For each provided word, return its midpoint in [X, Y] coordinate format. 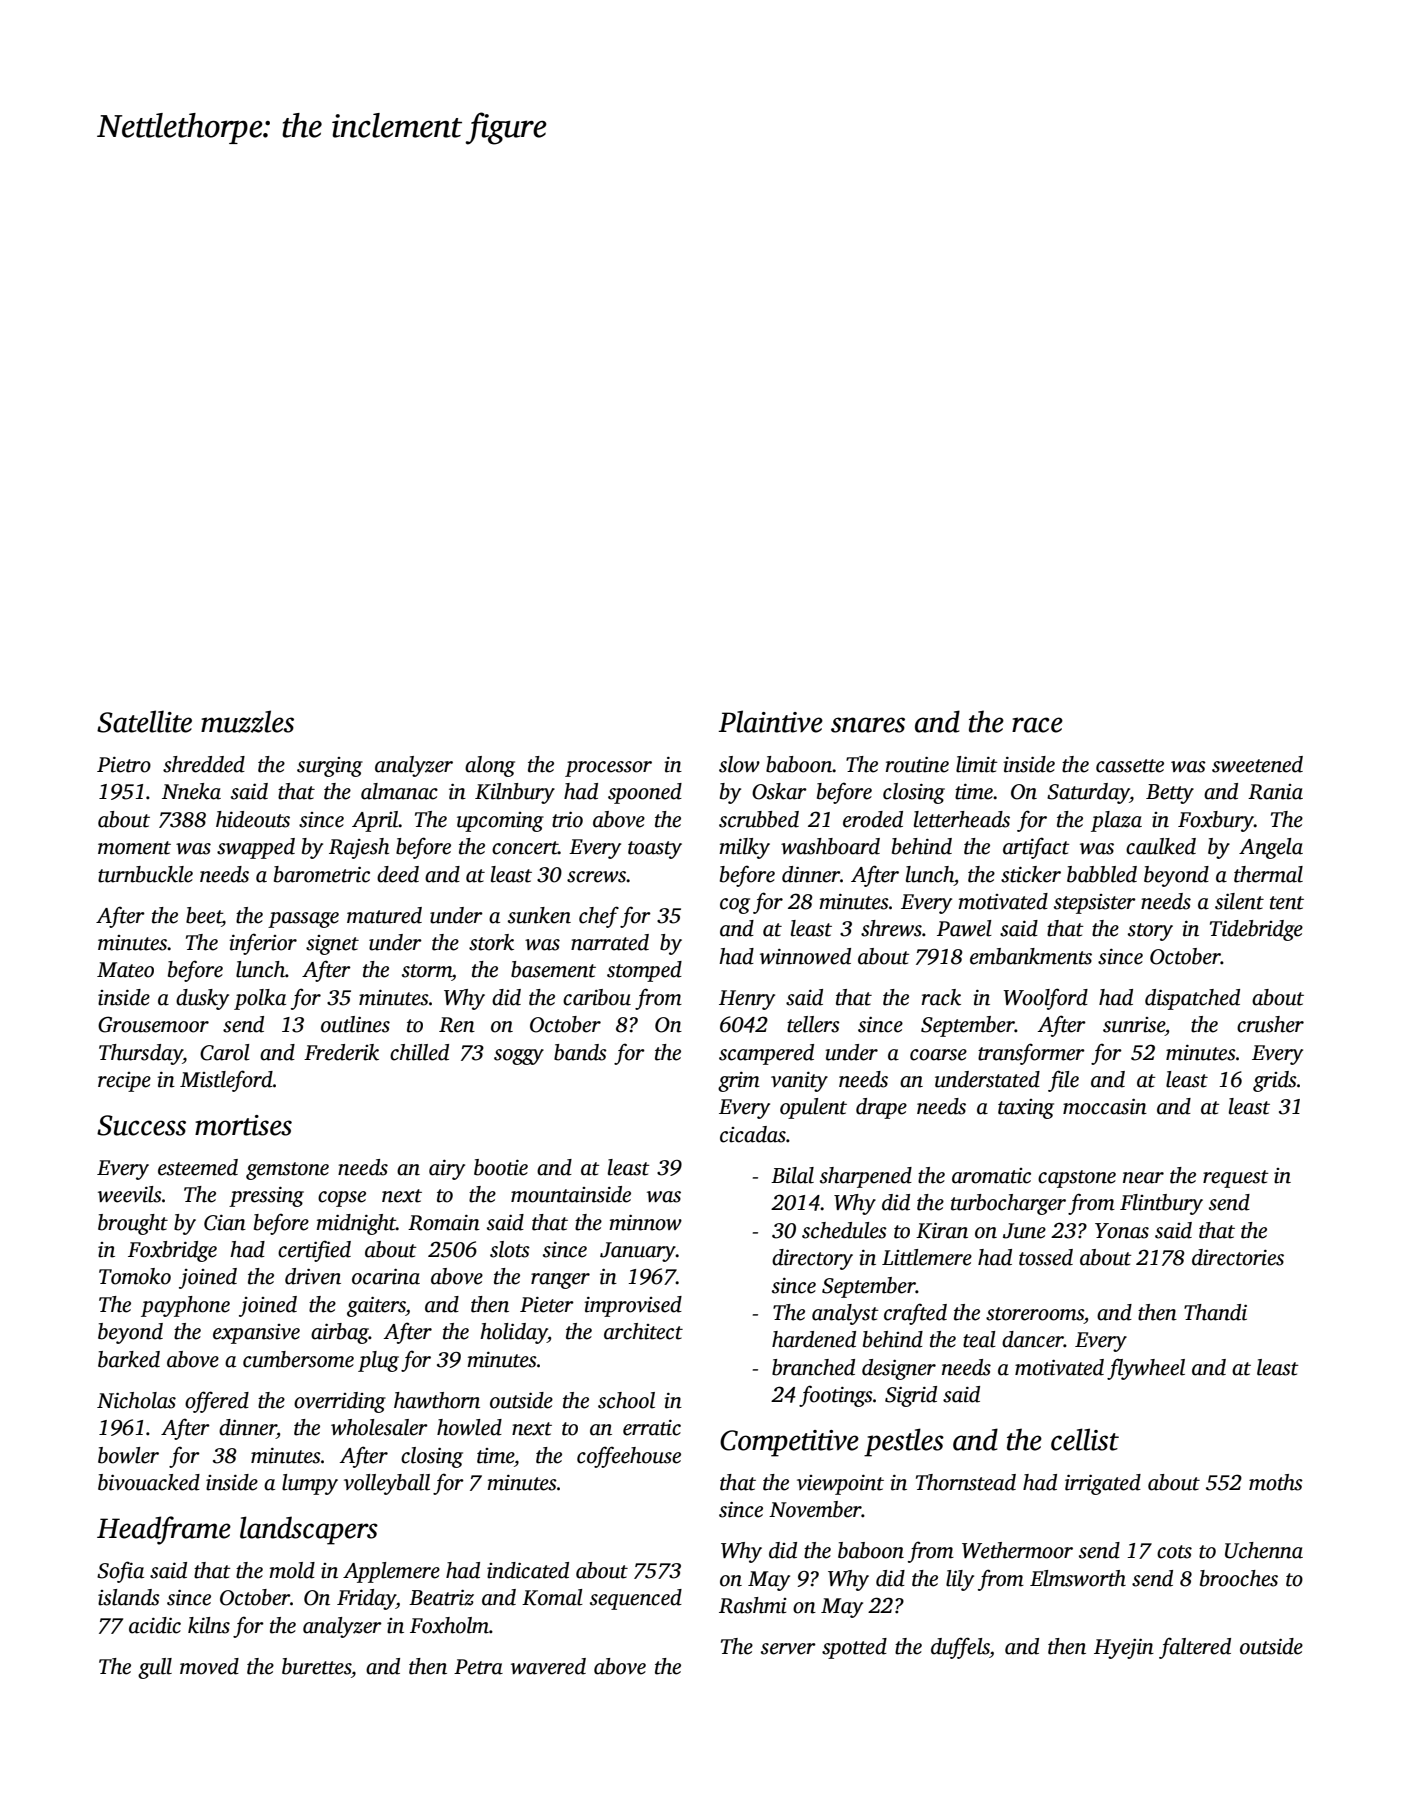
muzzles [247, 721]
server [788, 1649]
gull [155, 1668]
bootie [501, 1167]
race [1037, 725]
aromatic [991, 1176]
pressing [266, 1197]
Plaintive [770, 721]
